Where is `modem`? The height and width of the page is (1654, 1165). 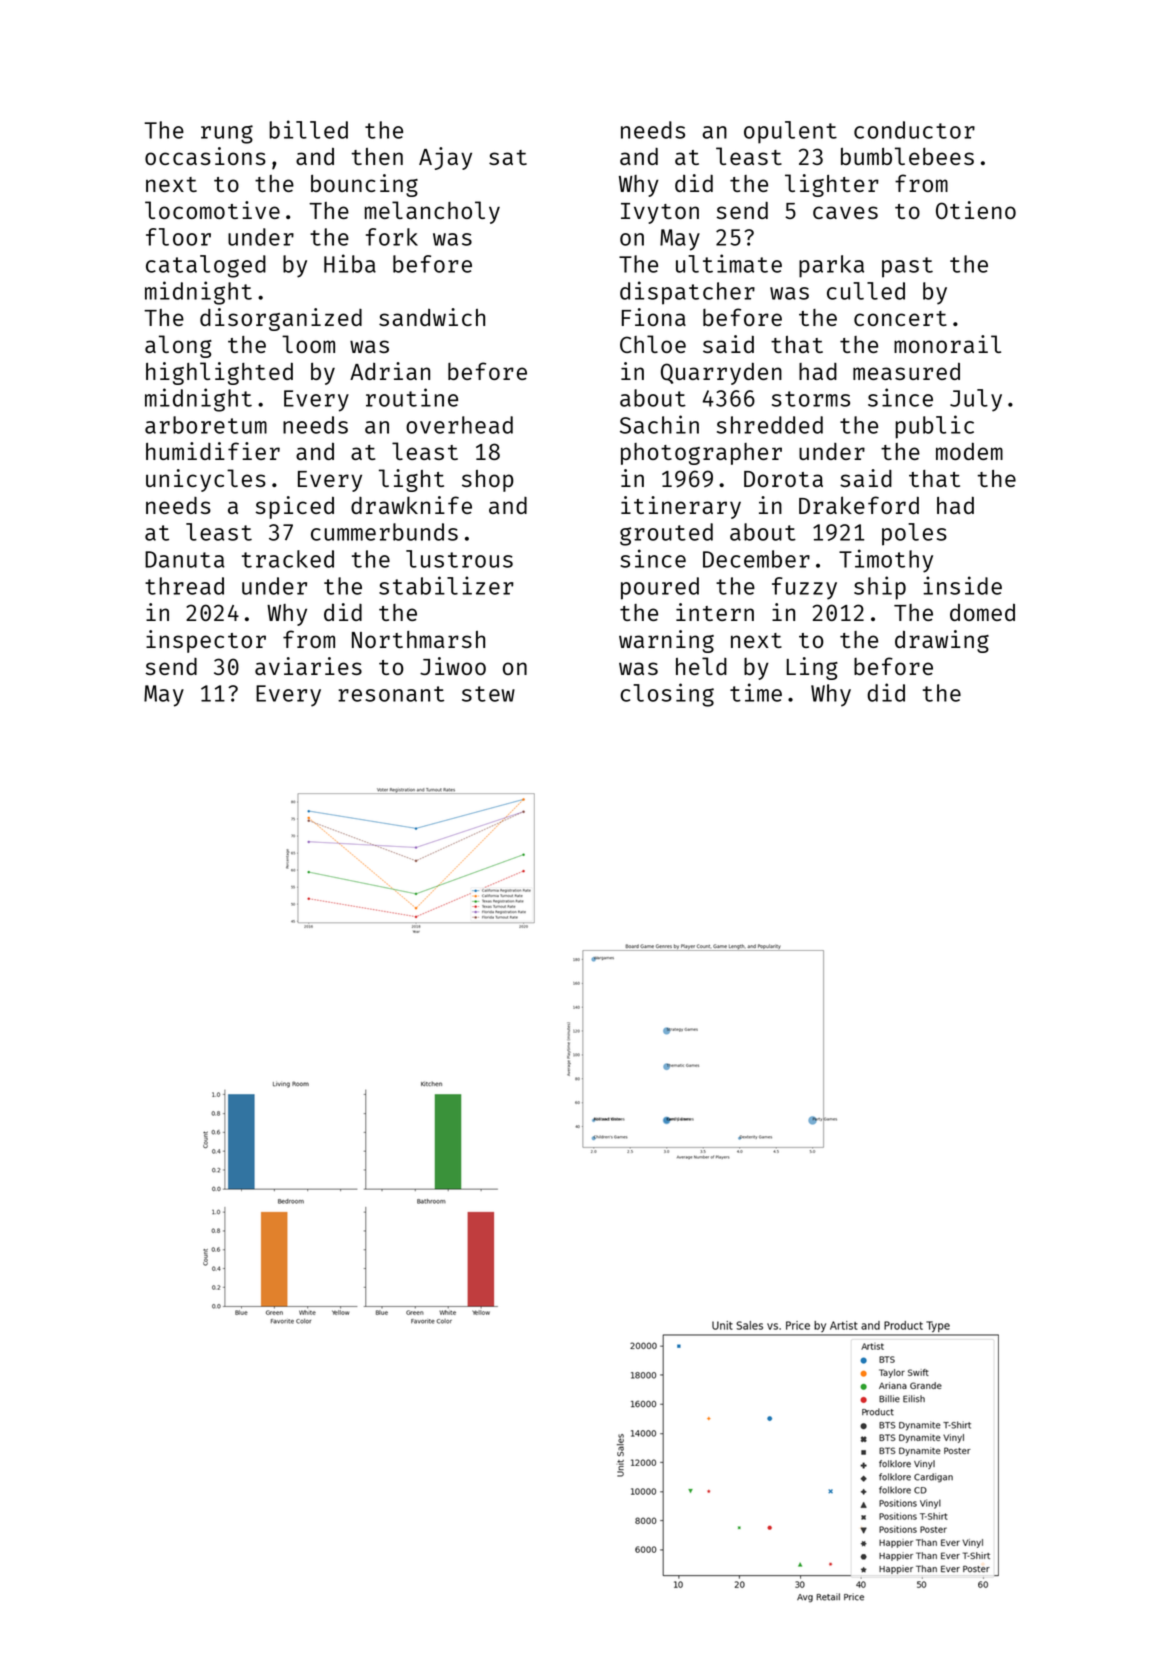 modem is located at coordinates (969, 451).
